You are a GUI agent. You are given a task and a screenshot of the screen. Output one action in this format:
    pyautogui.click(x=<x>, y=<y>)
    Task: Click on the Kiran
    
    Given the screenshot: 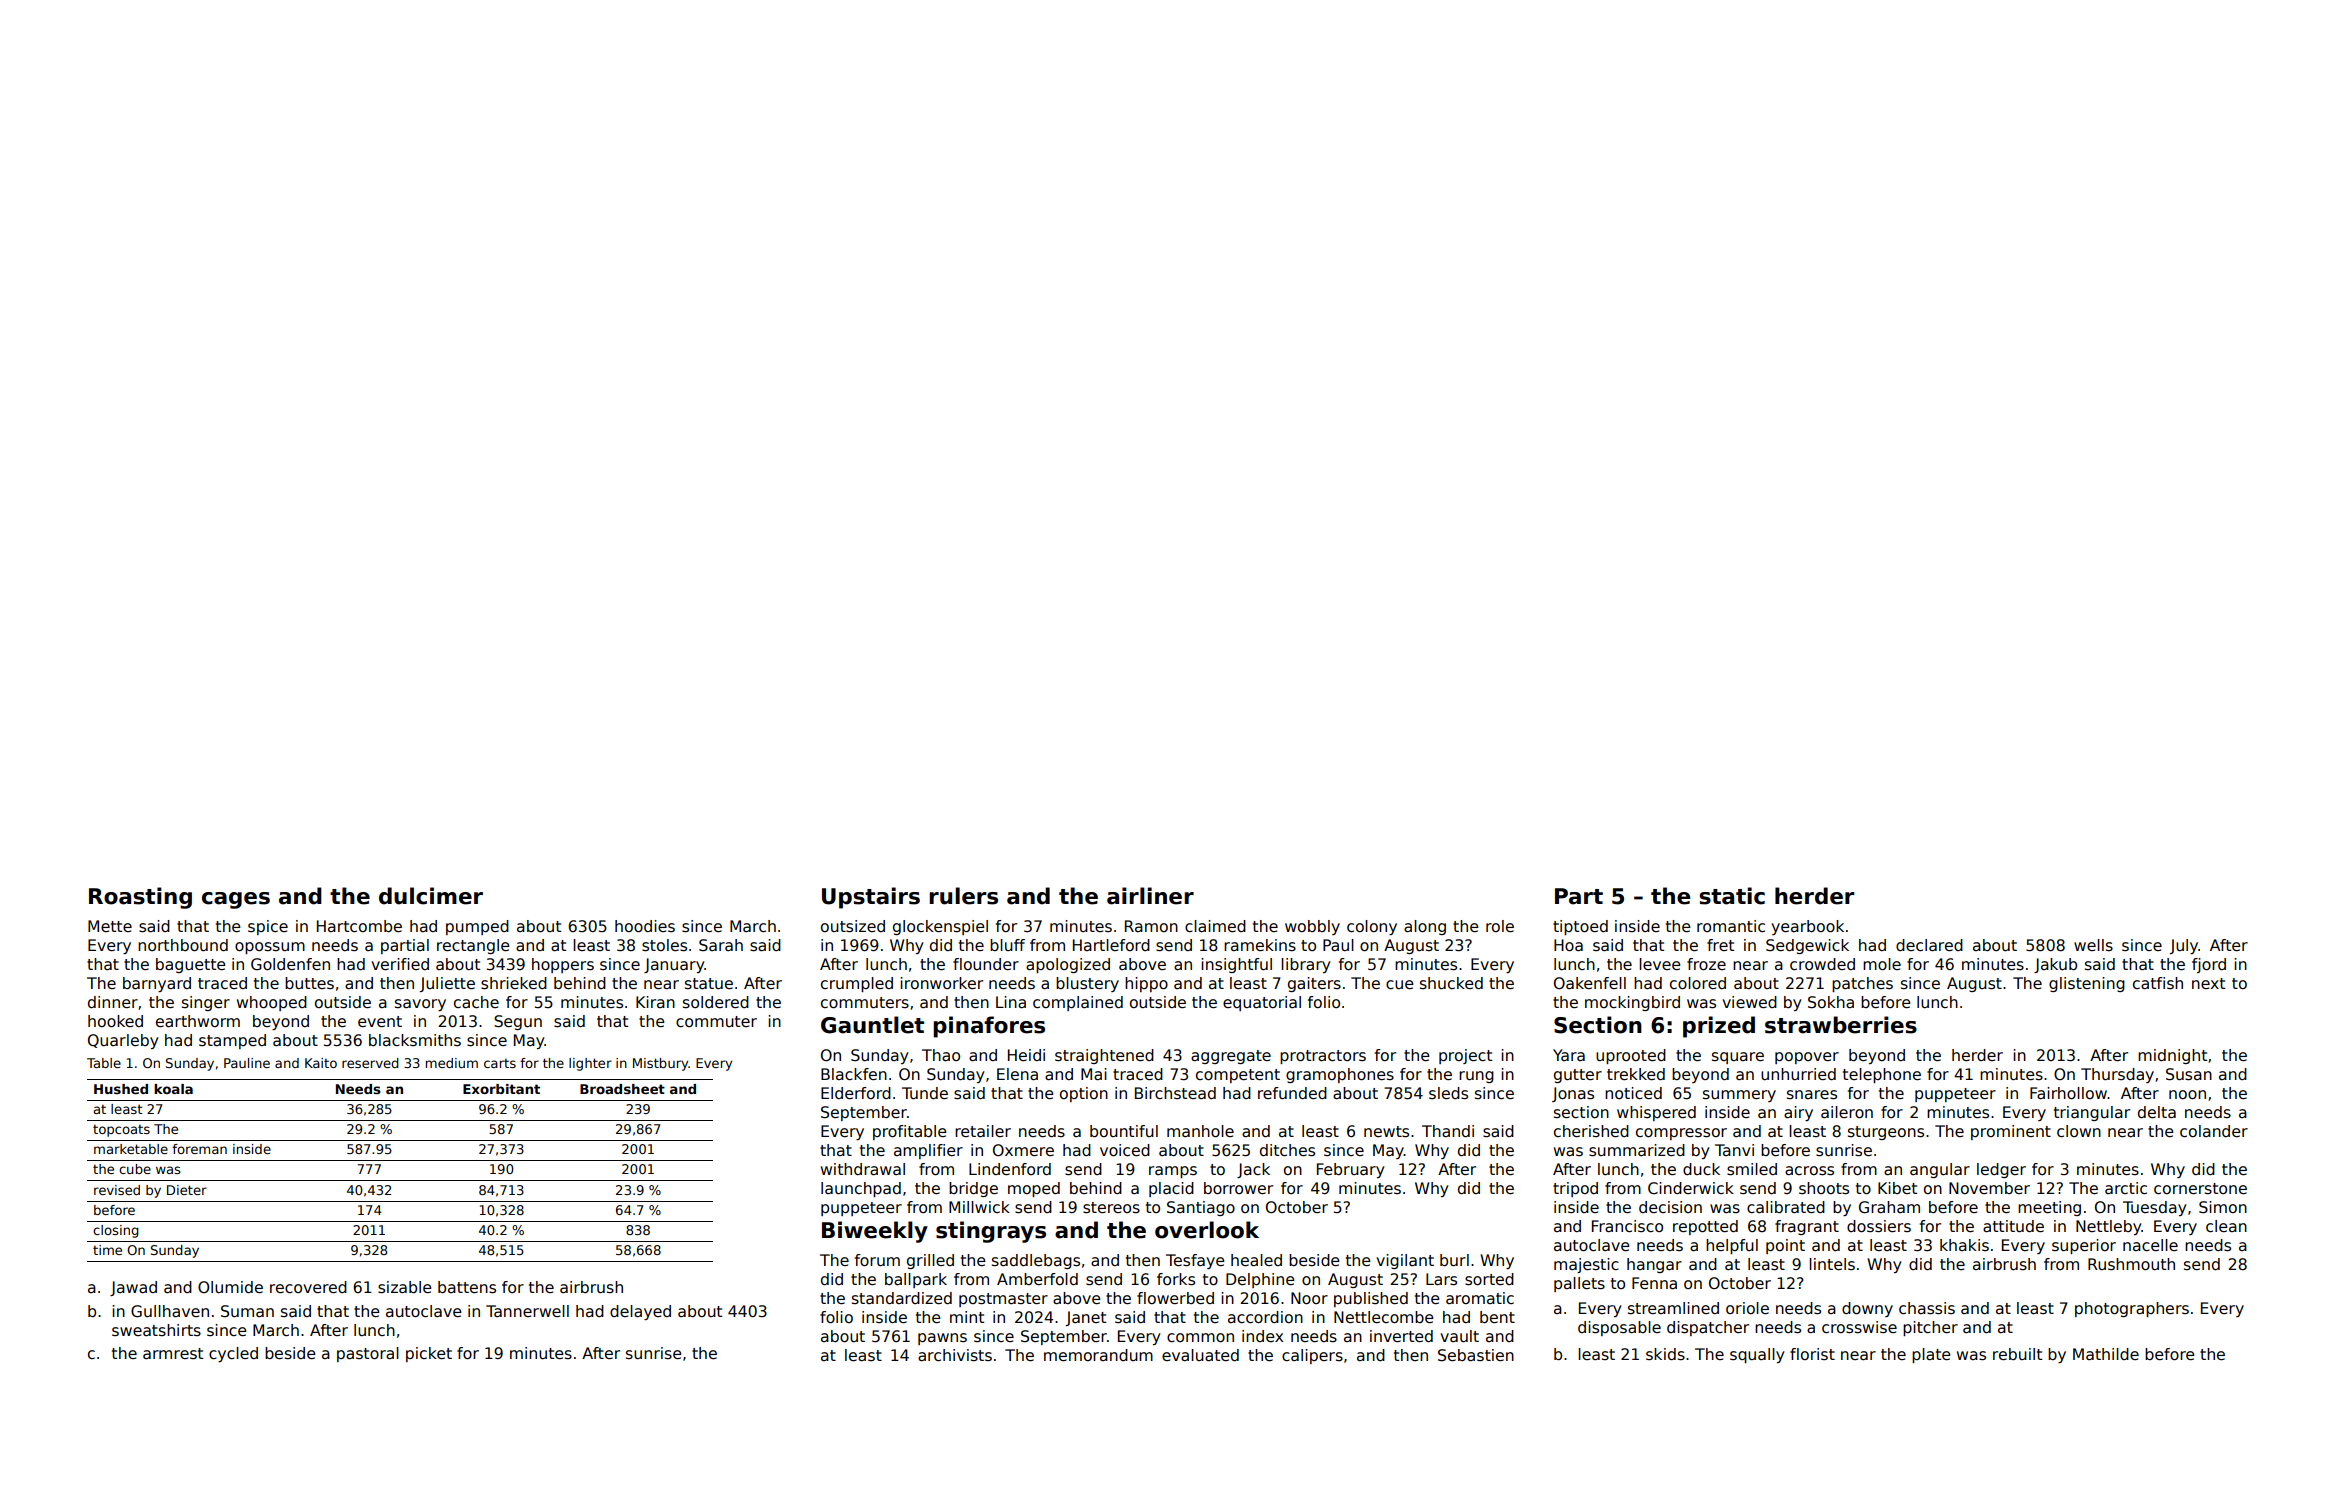 What is the action you would take?
    pyautogui.click(x=655, y=1002)
